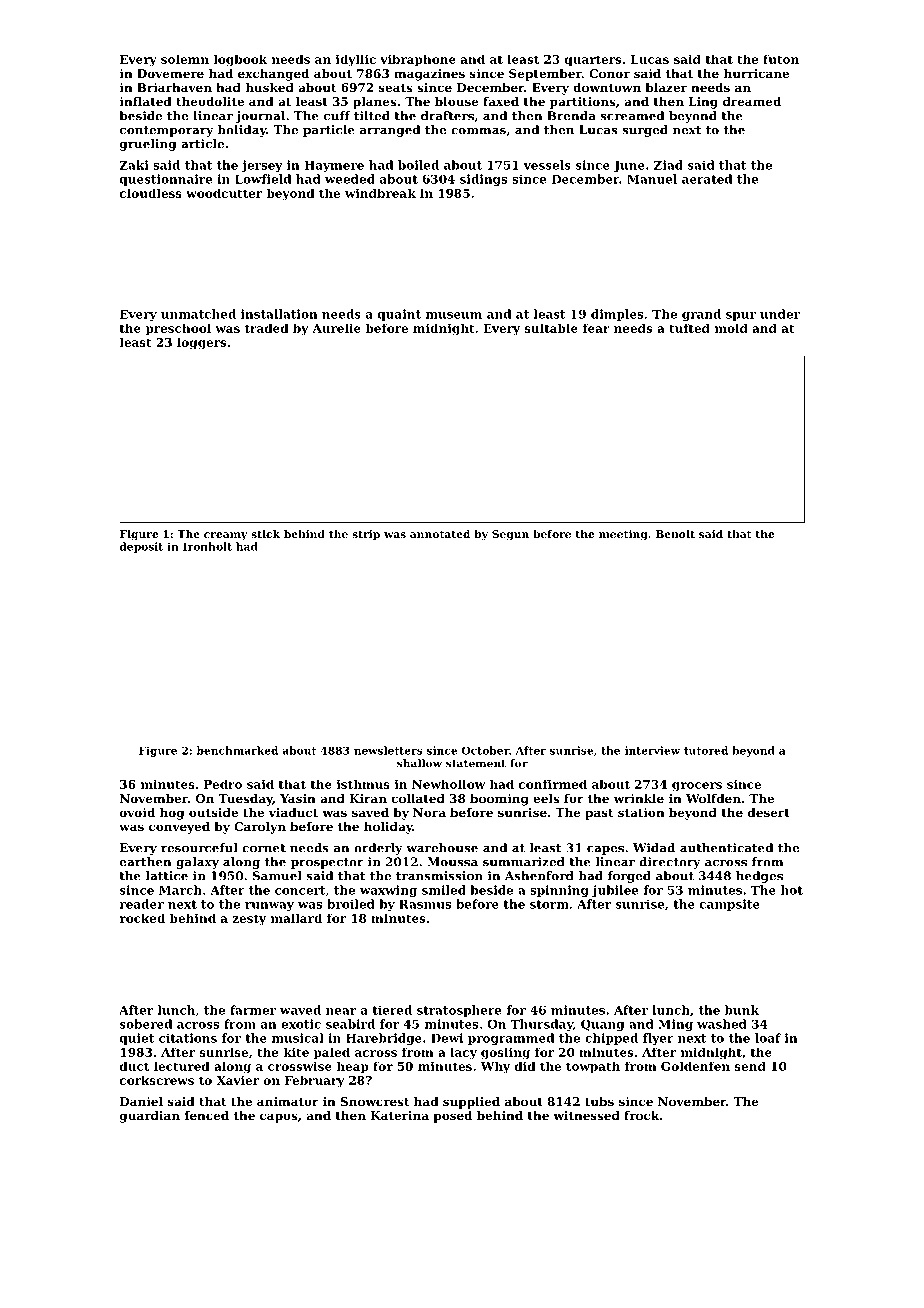  Describe the element at coordinates (278, 1118) in the screenshot. I see `capos` at that location.
